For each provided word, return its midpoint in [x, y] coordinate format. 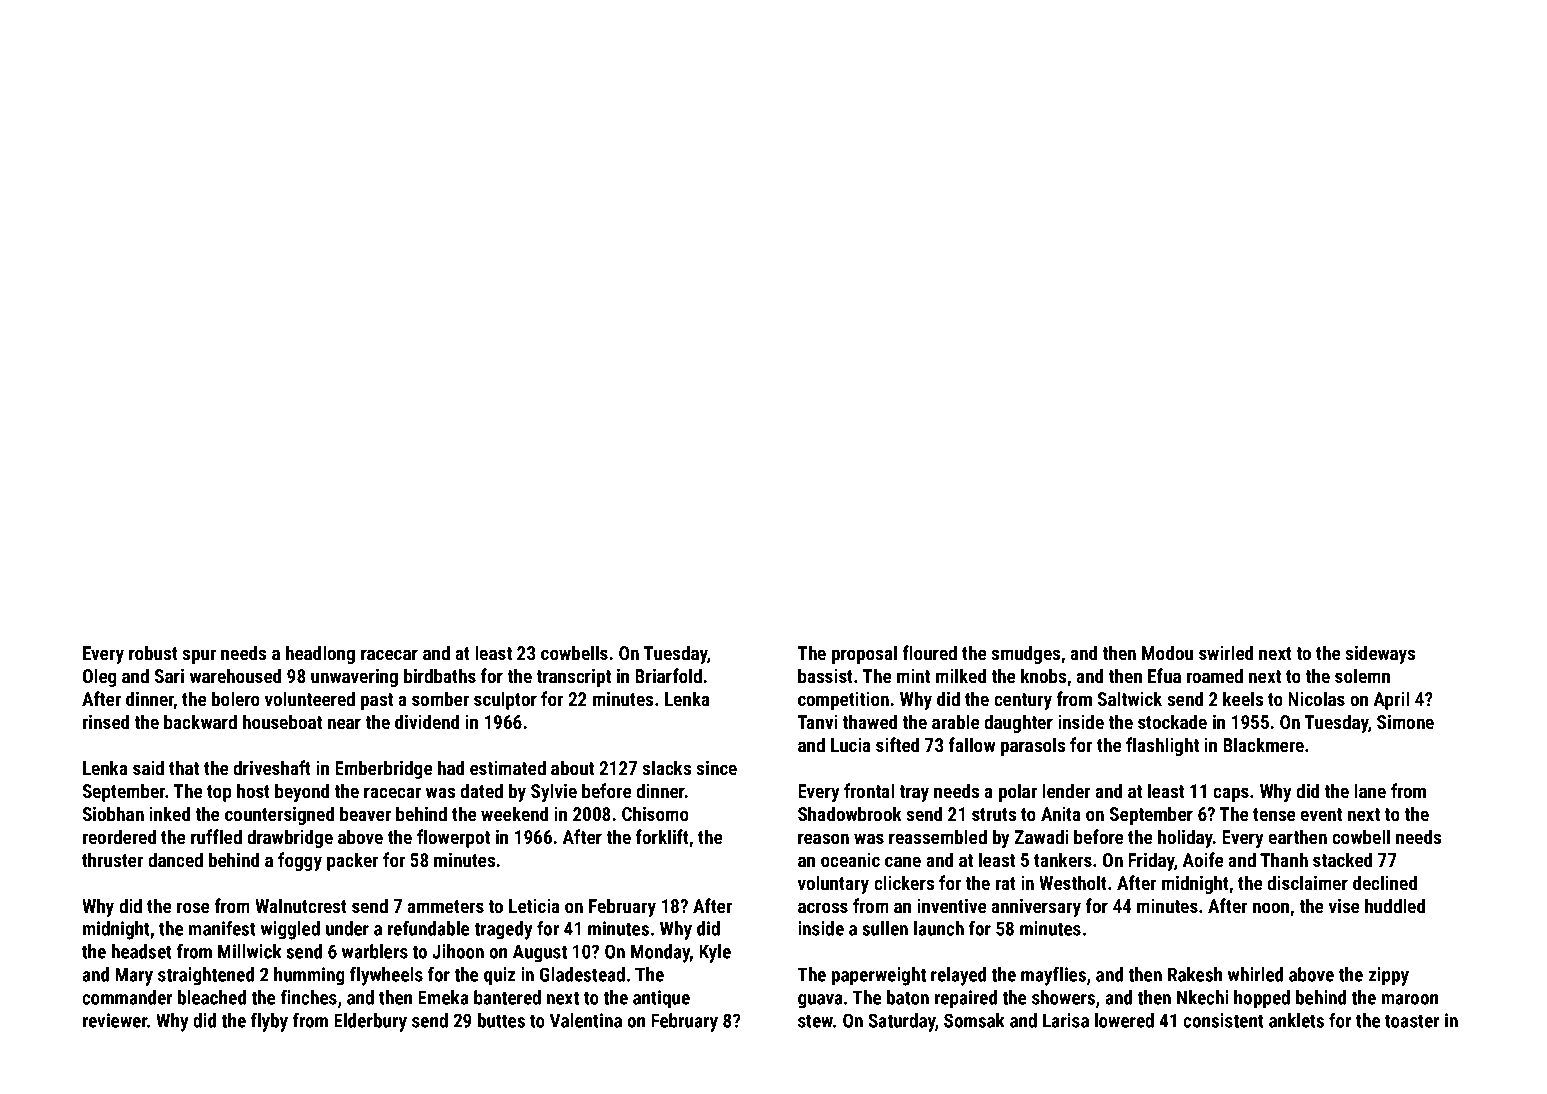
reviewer [115, 1020]
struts [994, 814]
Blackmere [1263, 744]
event [1321, 814]
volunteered [310, 698]
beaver [365, 813]
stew [816, 1021]
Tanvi [818, 722]
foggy [300, 861]
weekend [514, 813]
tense [1274, 814]
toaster [1412, 1021]
